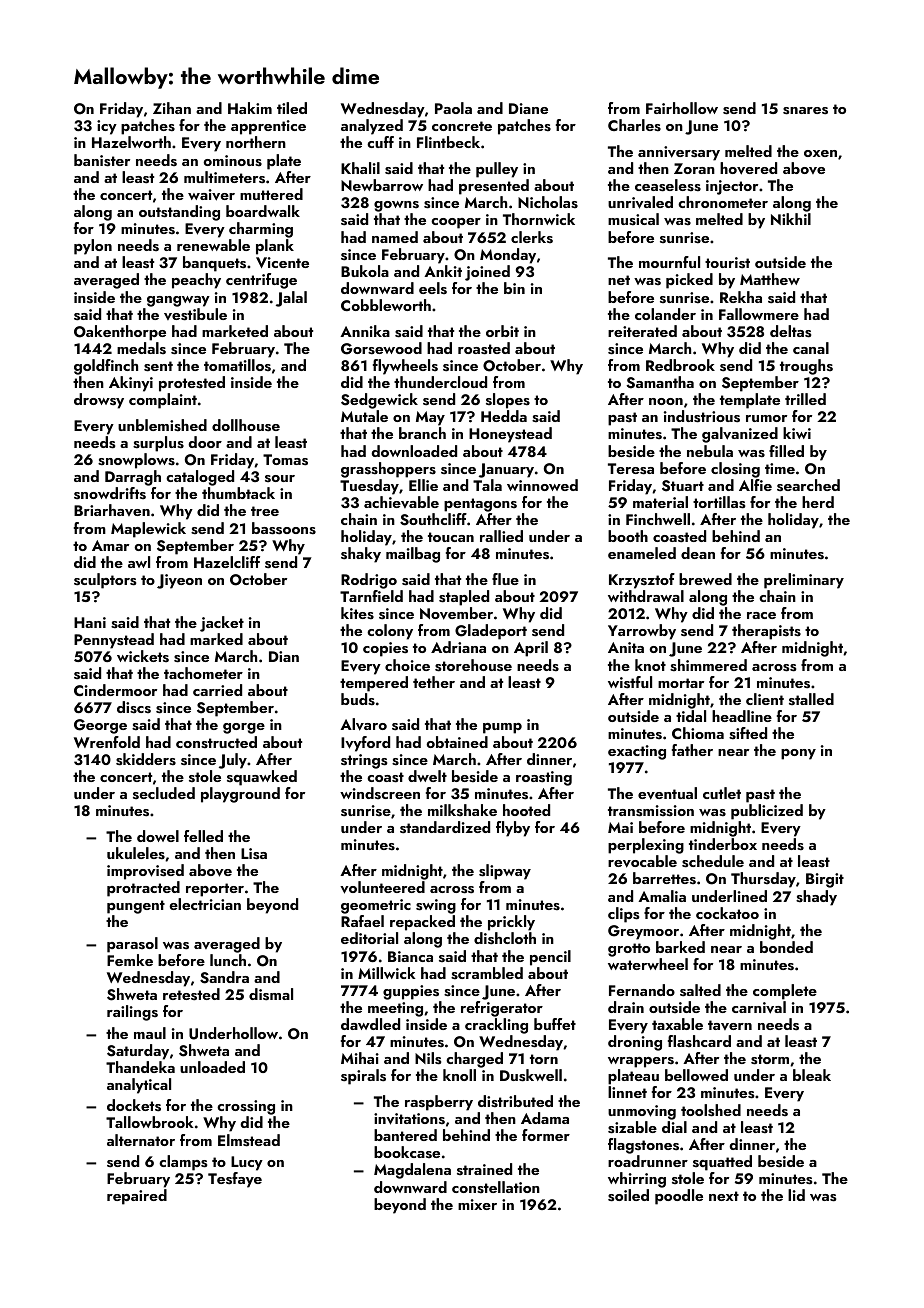 Image resolution: width=924 pixels, height=1308 pixels. What do you see at coordinates (428, 1058) in the page?
I see `Nils` at bounding box center [428, 1058].
